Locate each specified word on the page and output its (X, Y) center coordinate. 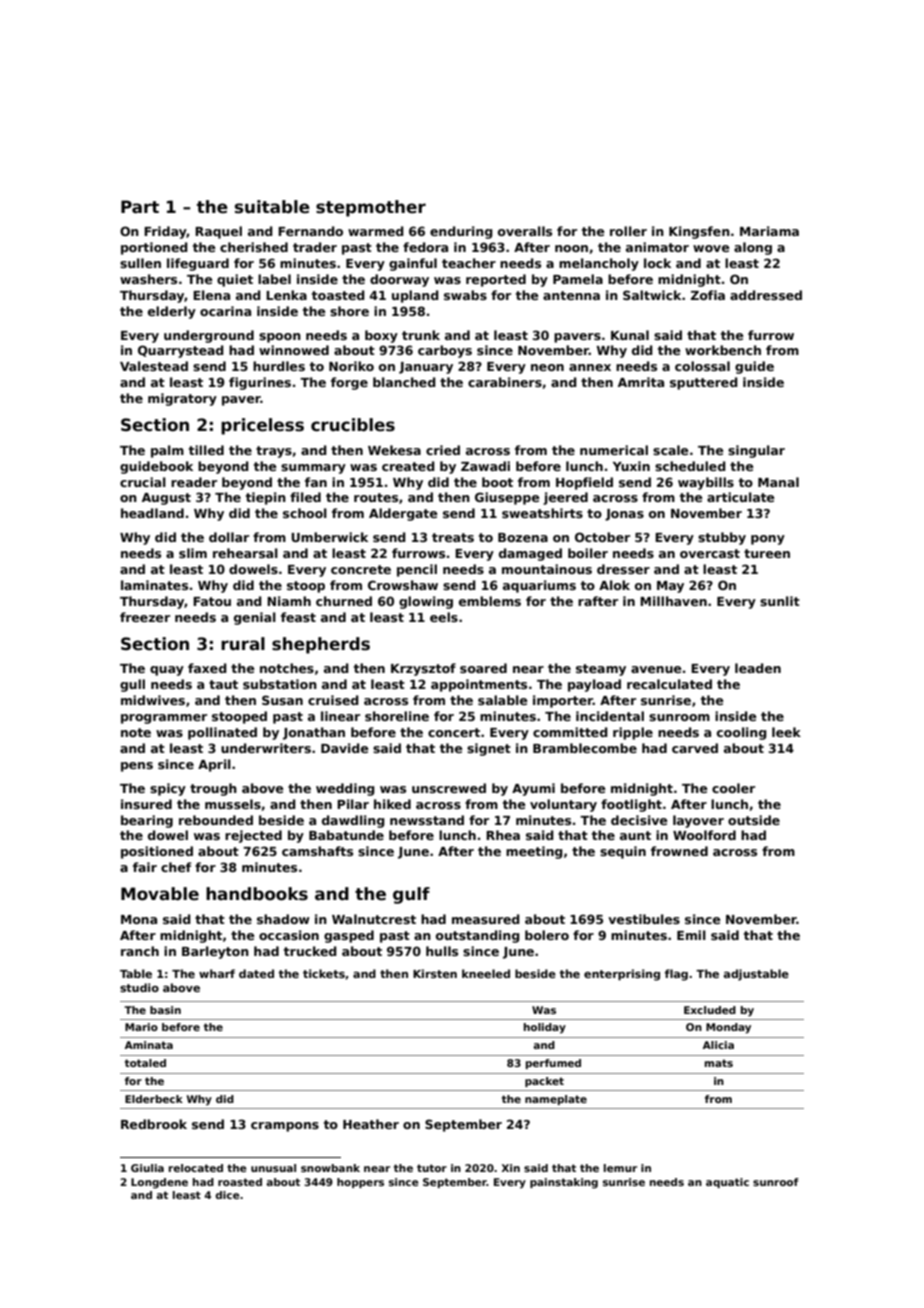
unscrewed (449, 788)
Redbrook (154, 1124)
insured (146, 804)
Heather (371, 1124)
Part (140, 207)
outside (754, 820)
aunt (635, 835)
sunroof (776, 1182)
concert (454, 732)
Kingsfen (699, 232)
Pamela (578, 279)
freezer (145, 617)
